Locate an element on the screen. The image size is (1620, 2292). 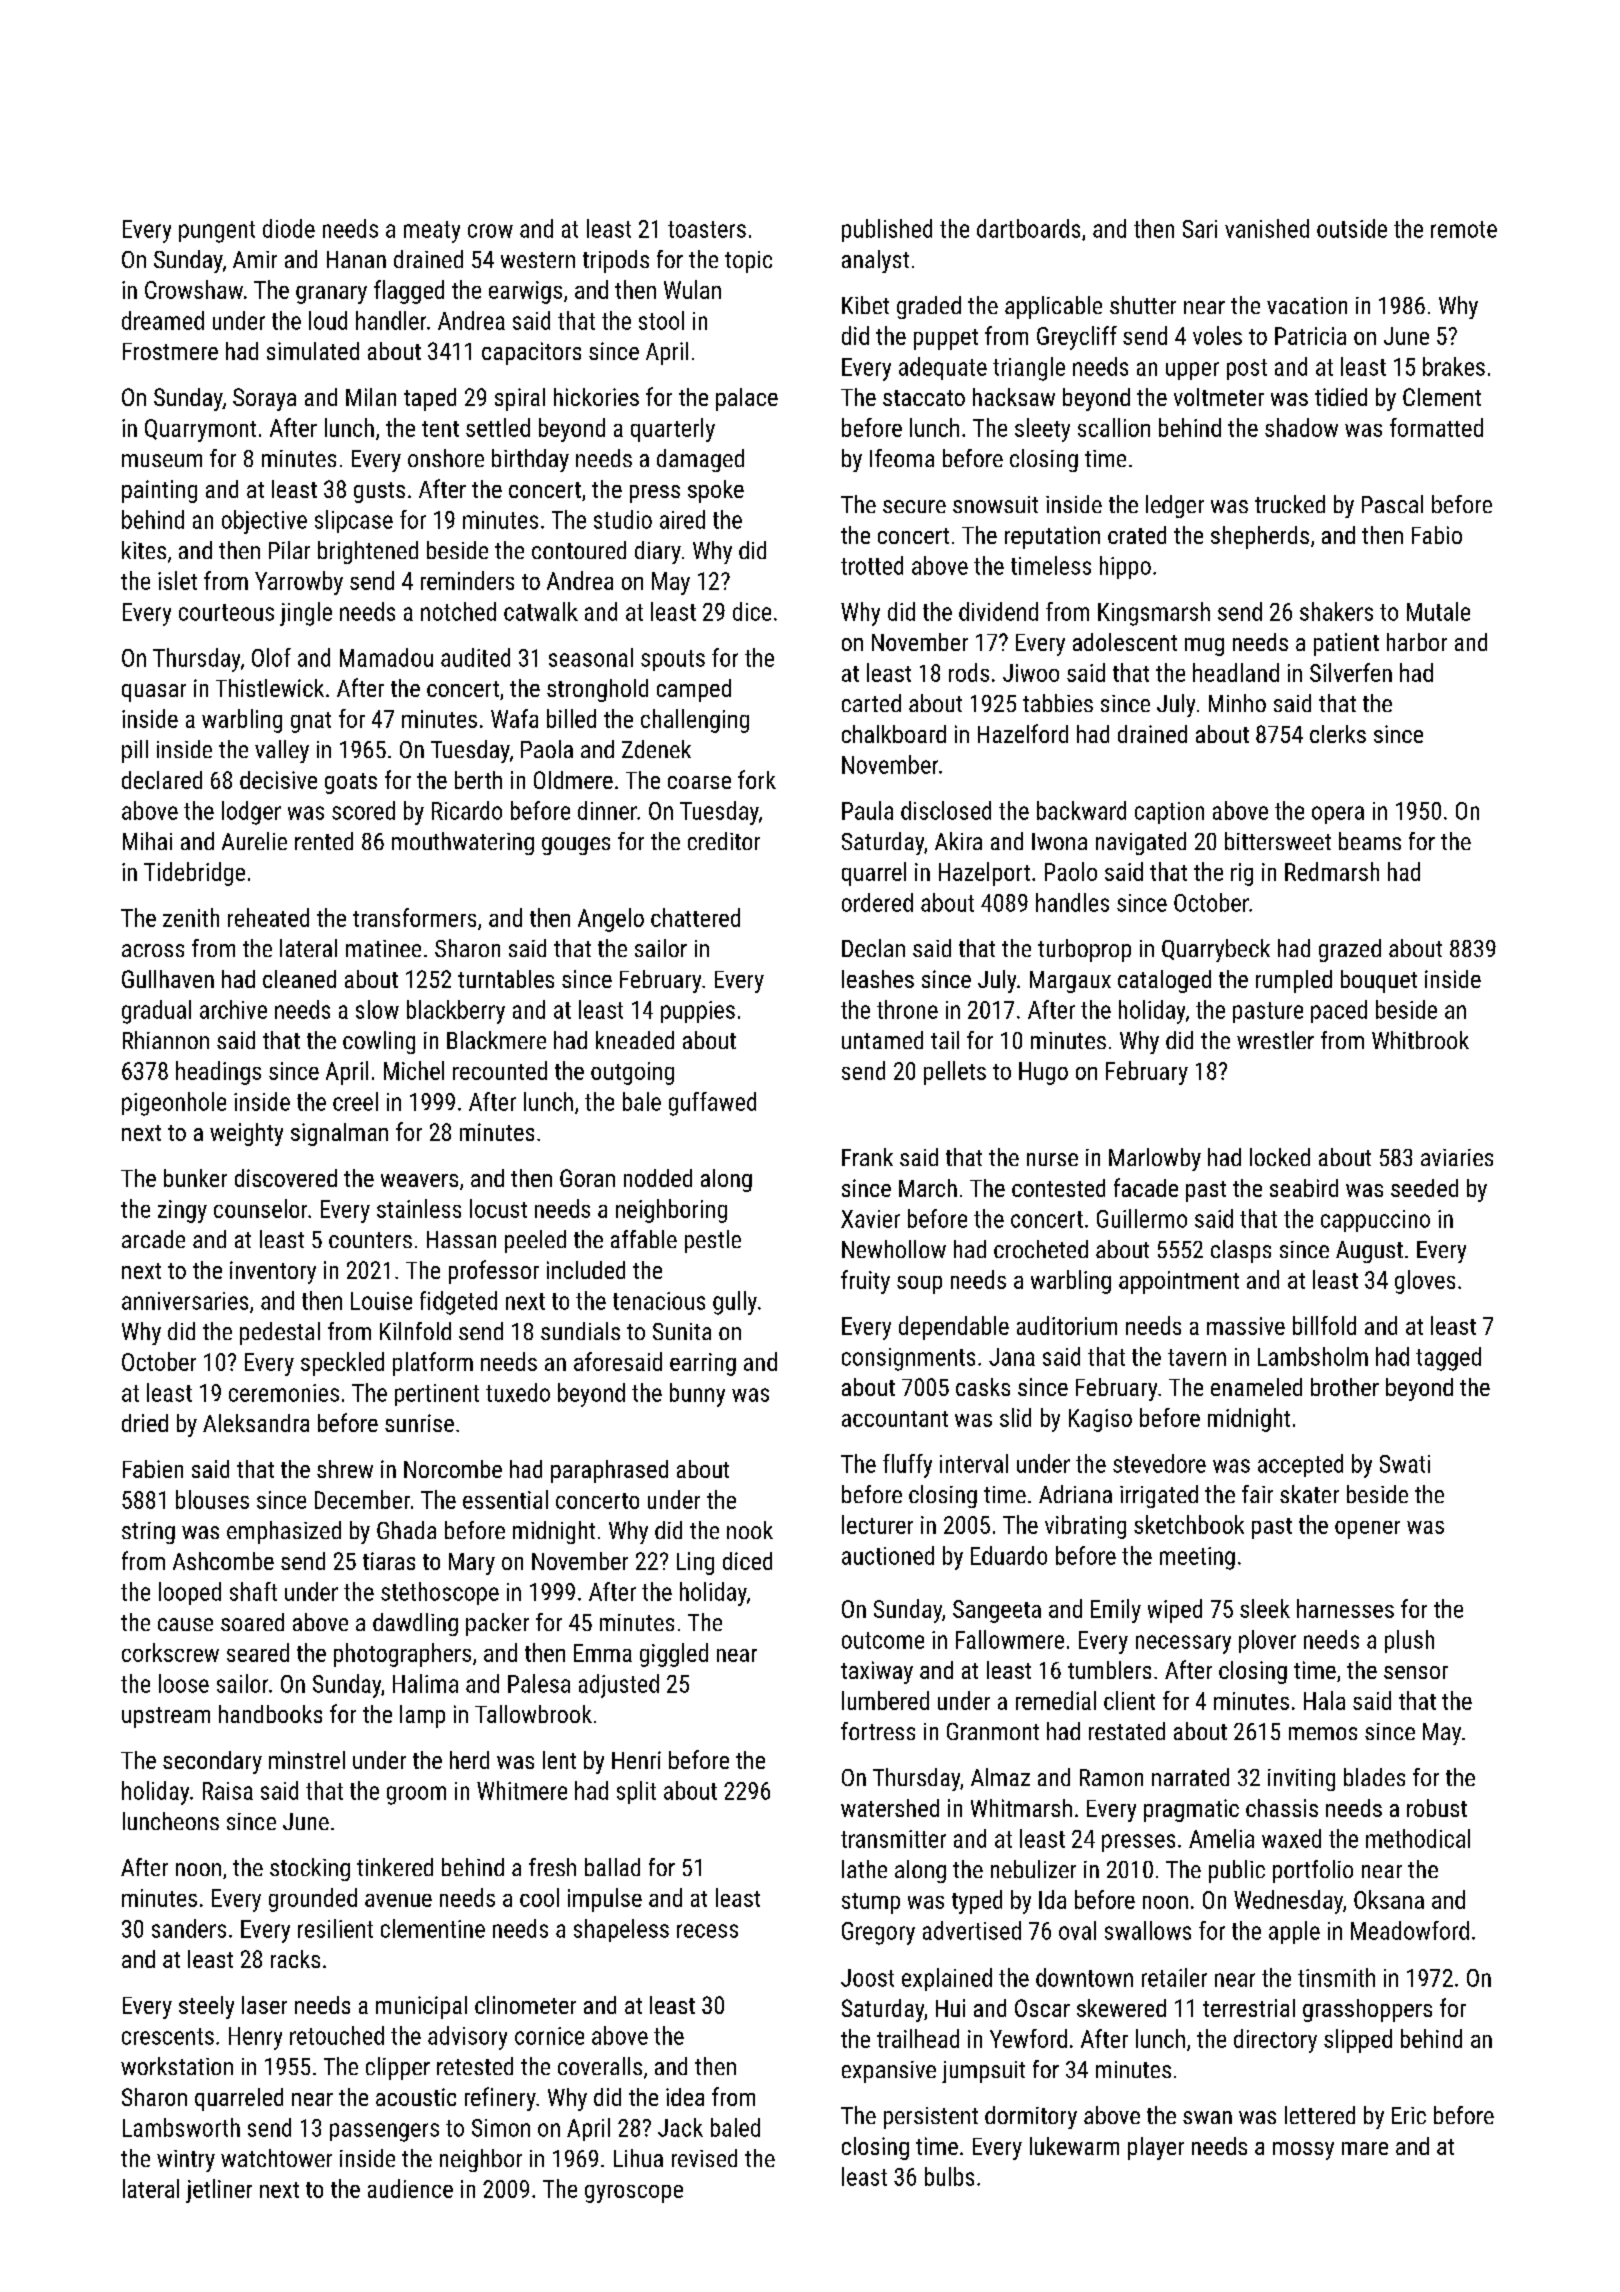
avenue is located at coordinates (398, 1900).
